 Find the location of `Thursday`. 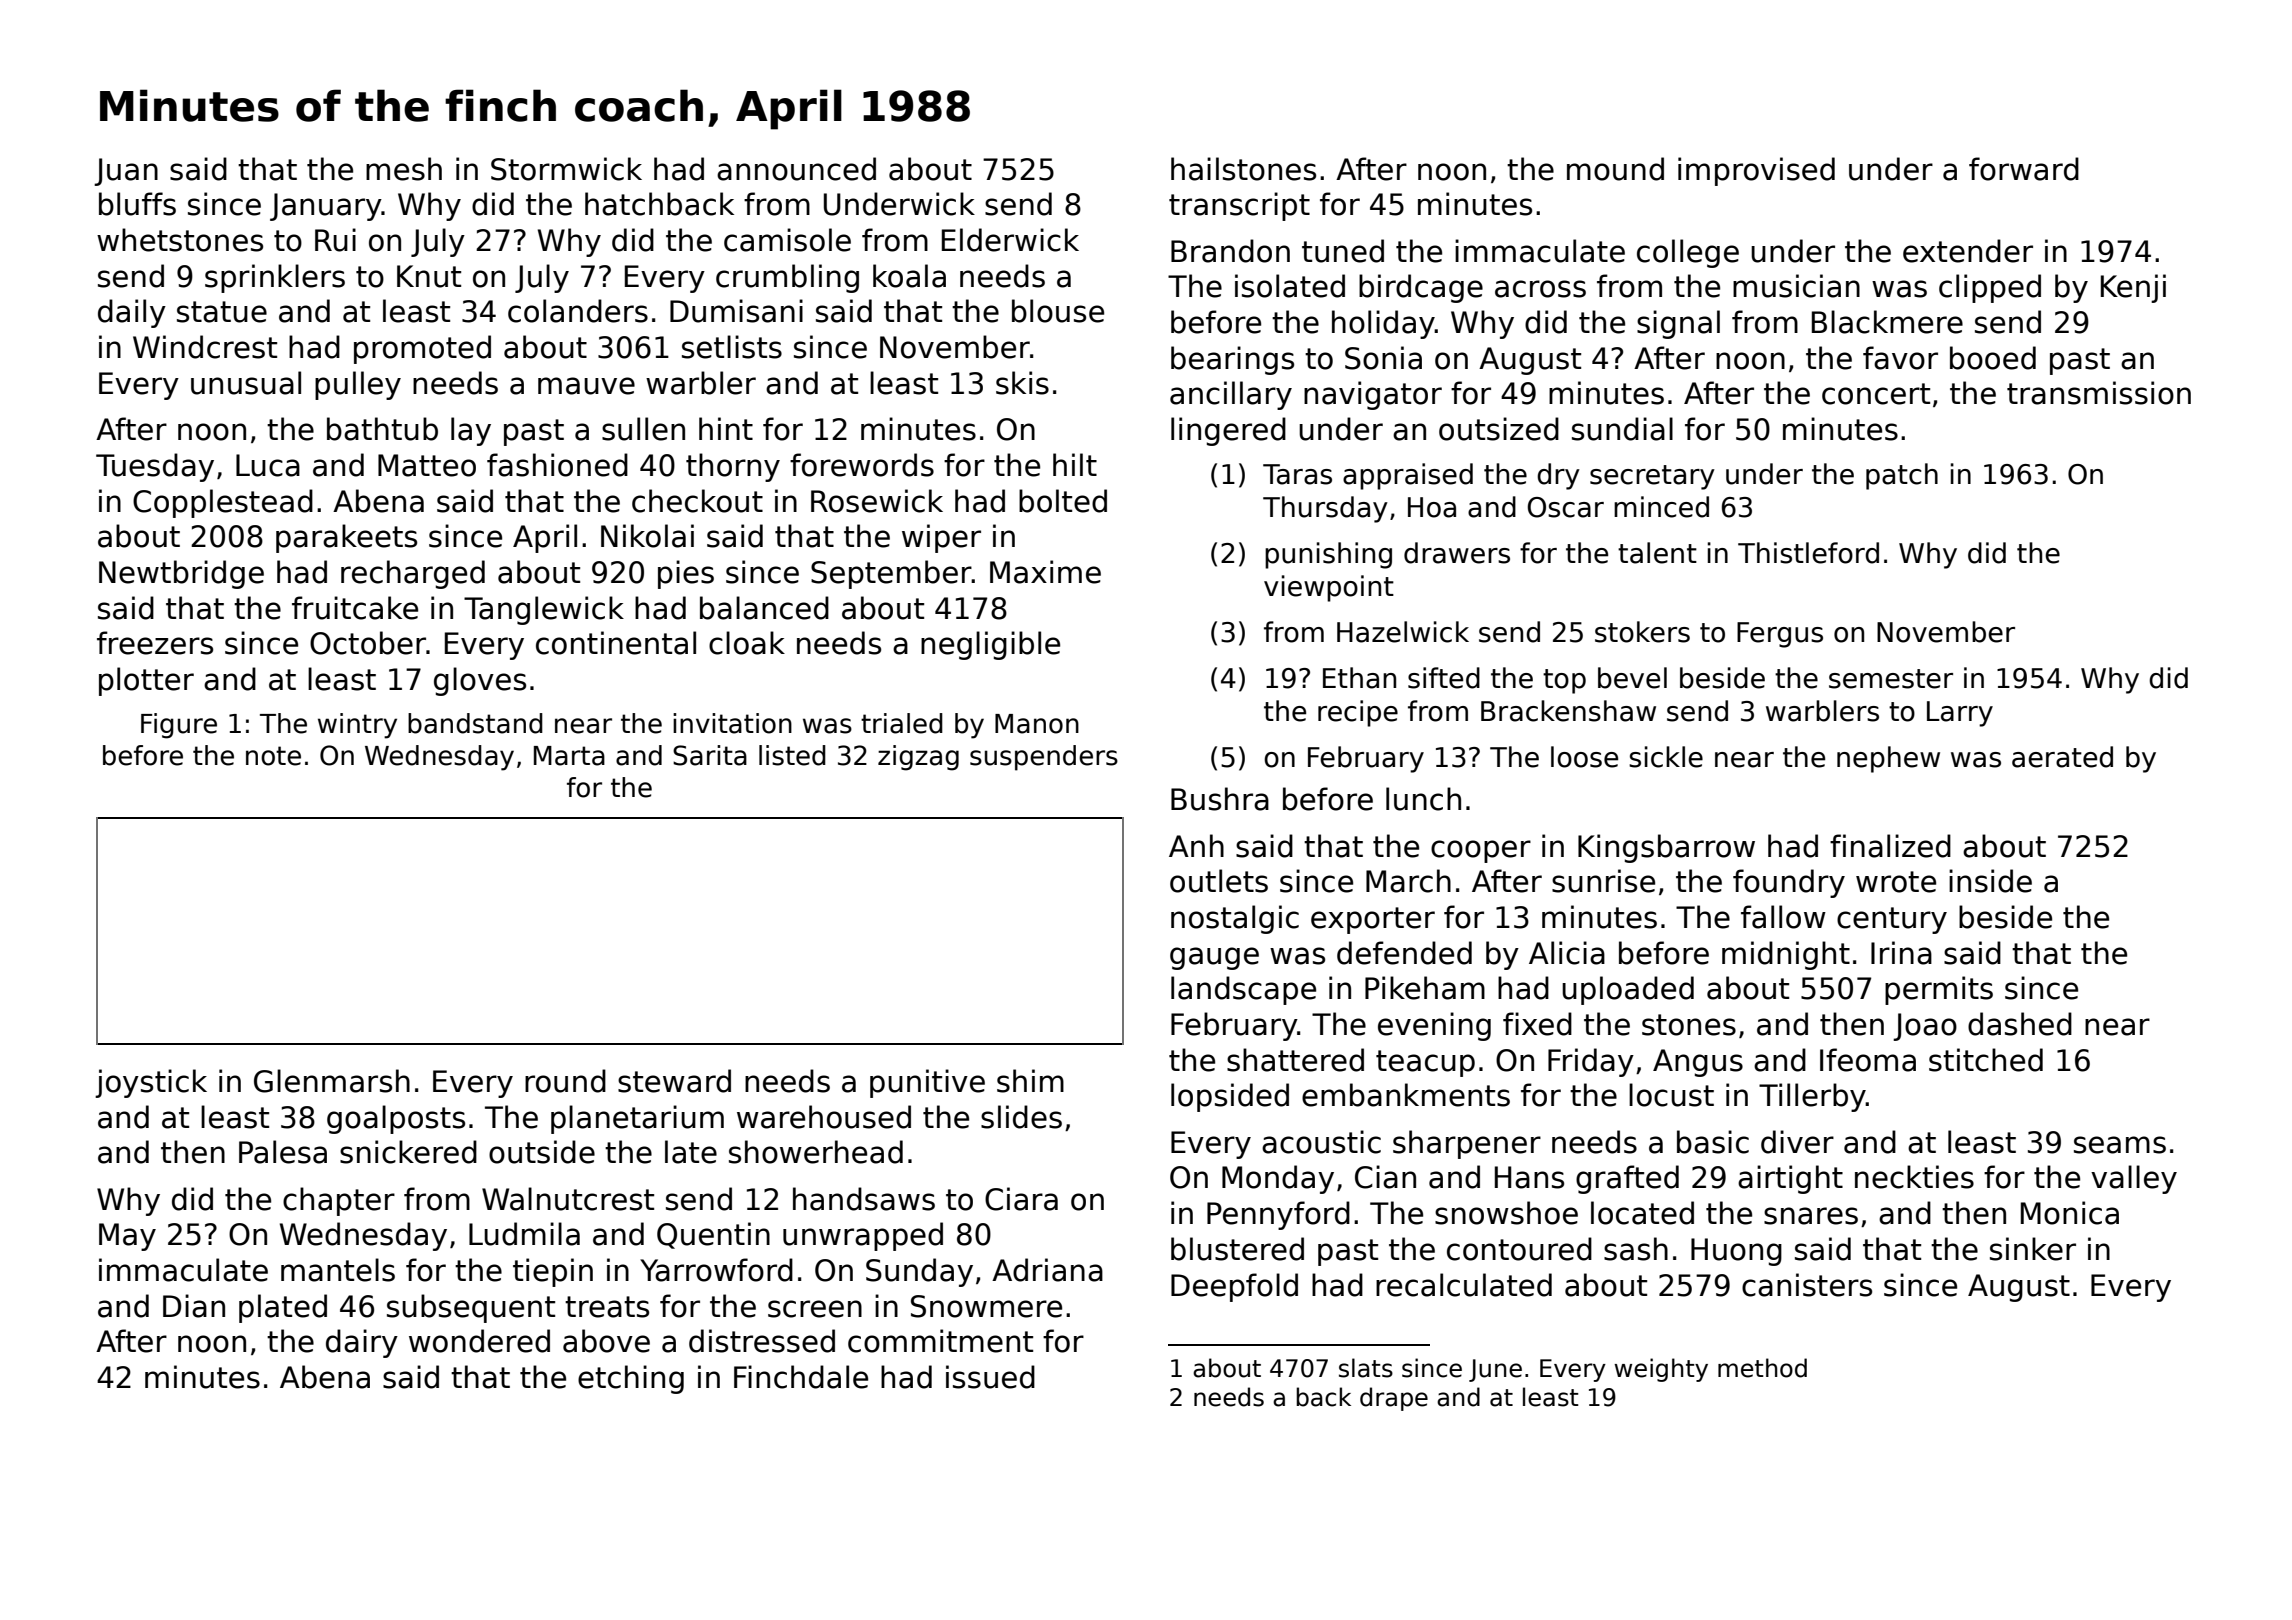

Thursday is located at coordinates (1325, 509).
